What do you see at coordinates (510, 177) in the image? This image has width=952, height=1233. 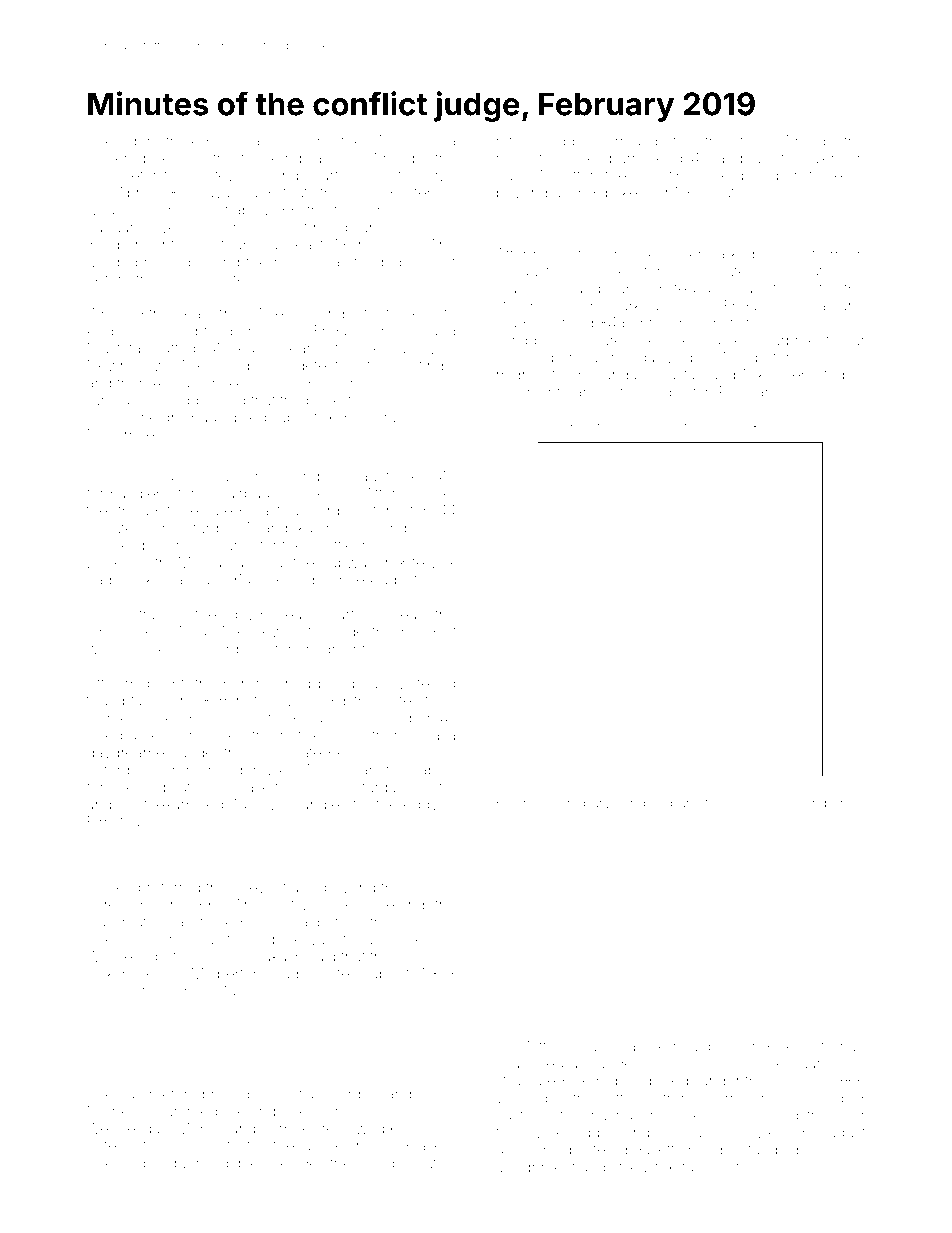 I see `July` at bounding box center [510, 177].
